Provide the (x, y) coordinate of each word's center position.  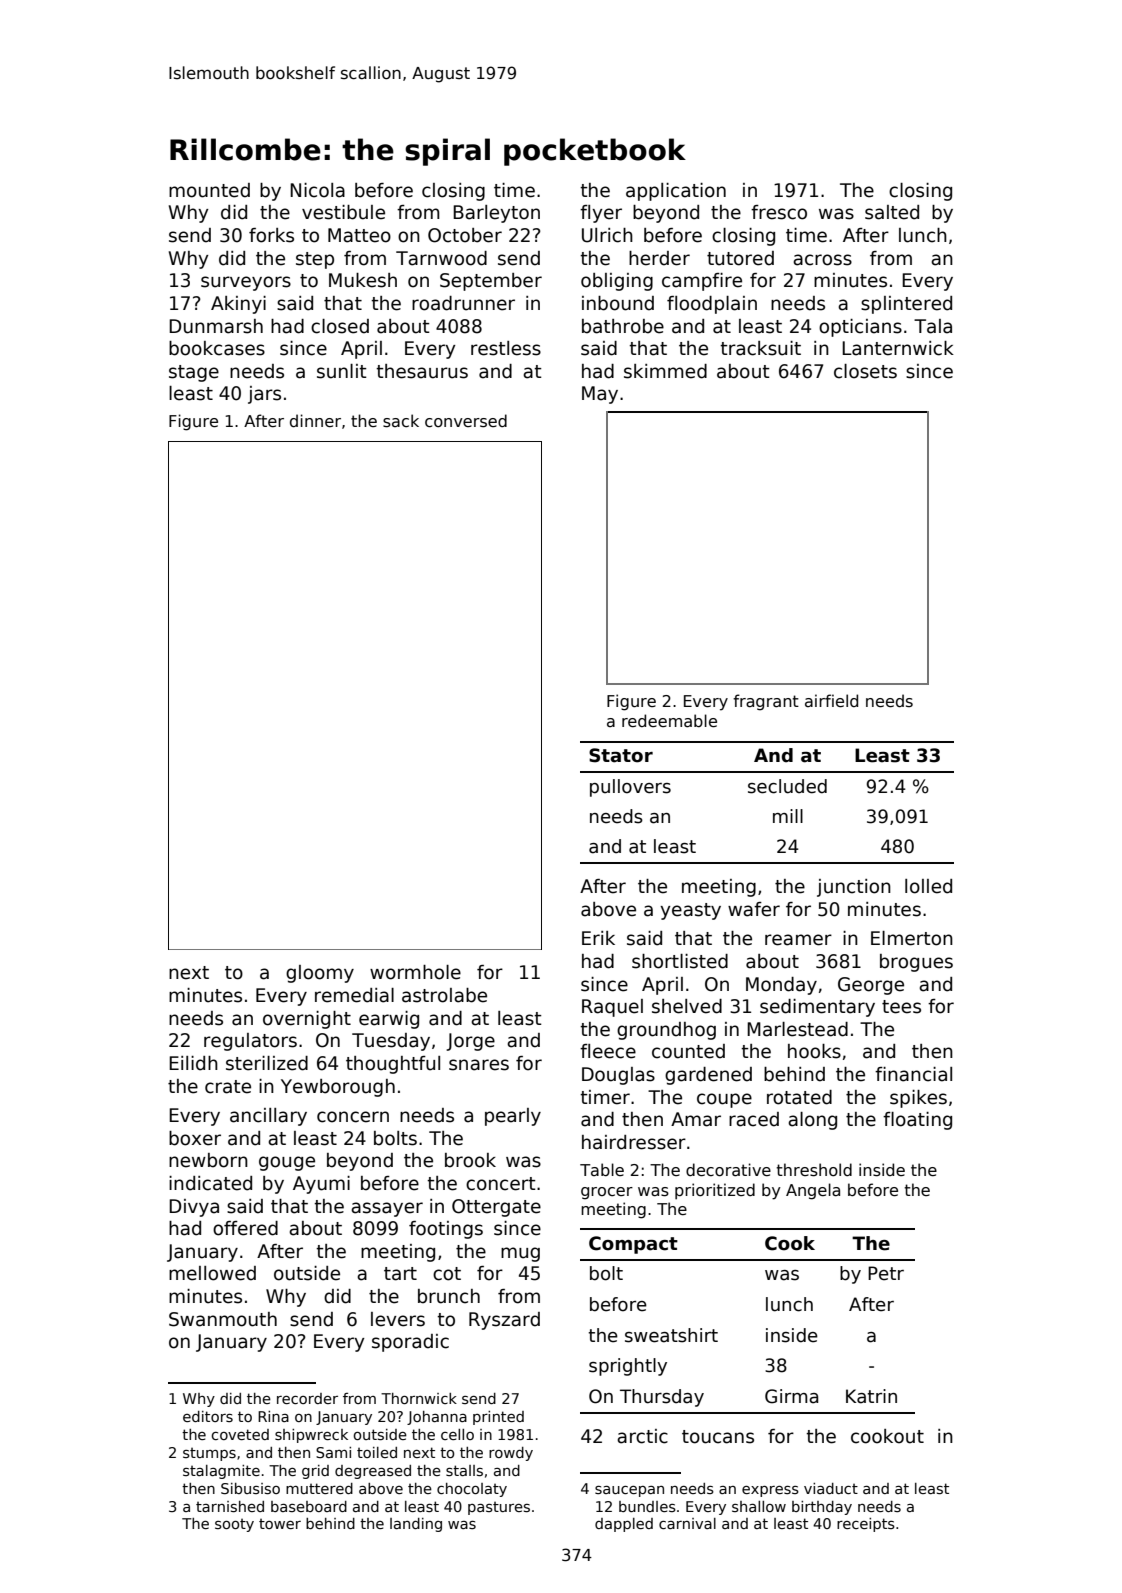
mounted (209, 190)
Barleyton (496, 214)
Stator (621, 755)
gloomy (320, 974)
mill (788, 816)
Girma (791, 1396)
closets (865, 371)
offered (245, 1228)
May (600, 395)
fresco (779, 212)
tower (280, 1524)
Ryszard (504, 1321)
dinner (315, 420)
